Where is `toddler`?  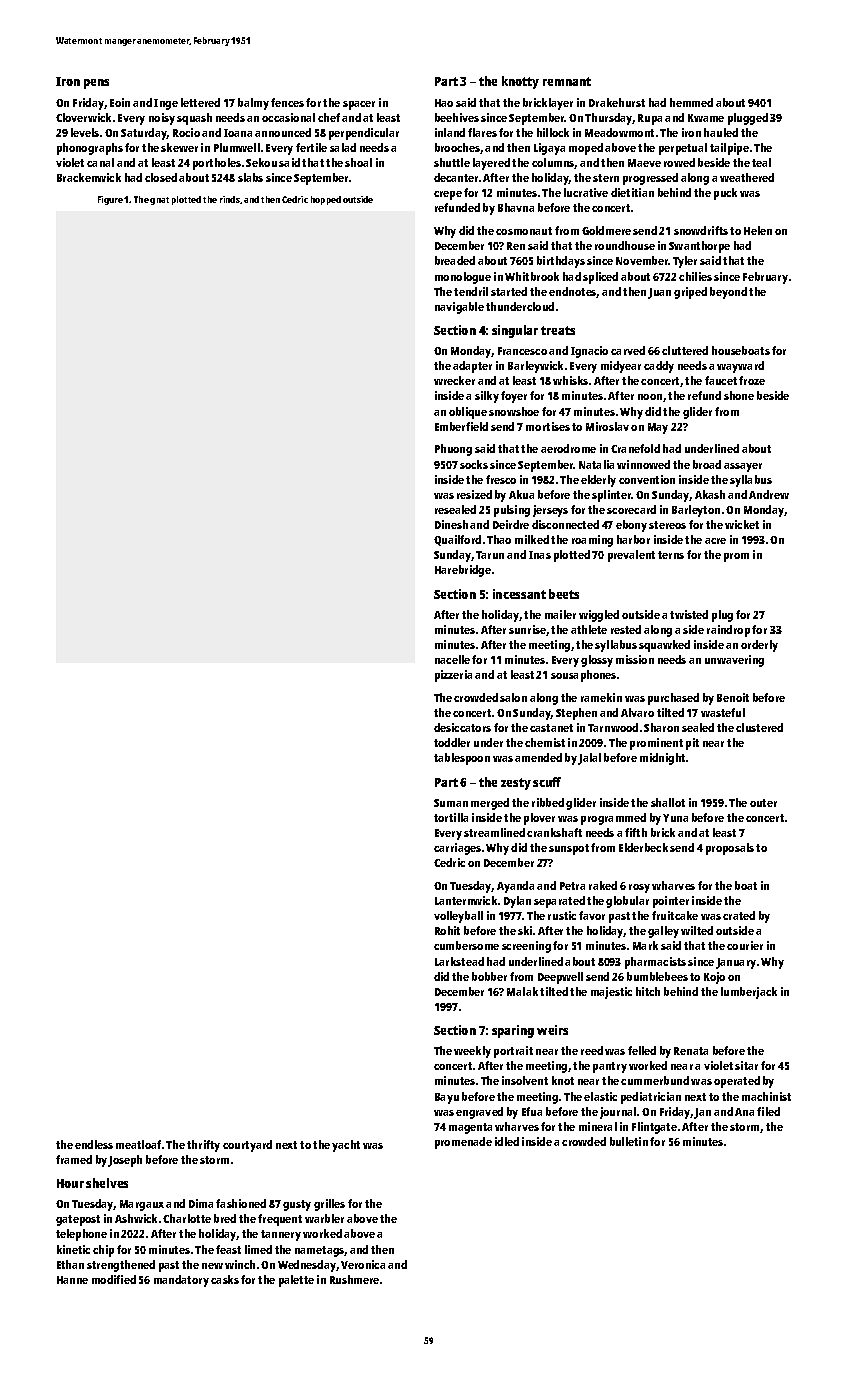
toddler is located at coordinates (452, 742).
